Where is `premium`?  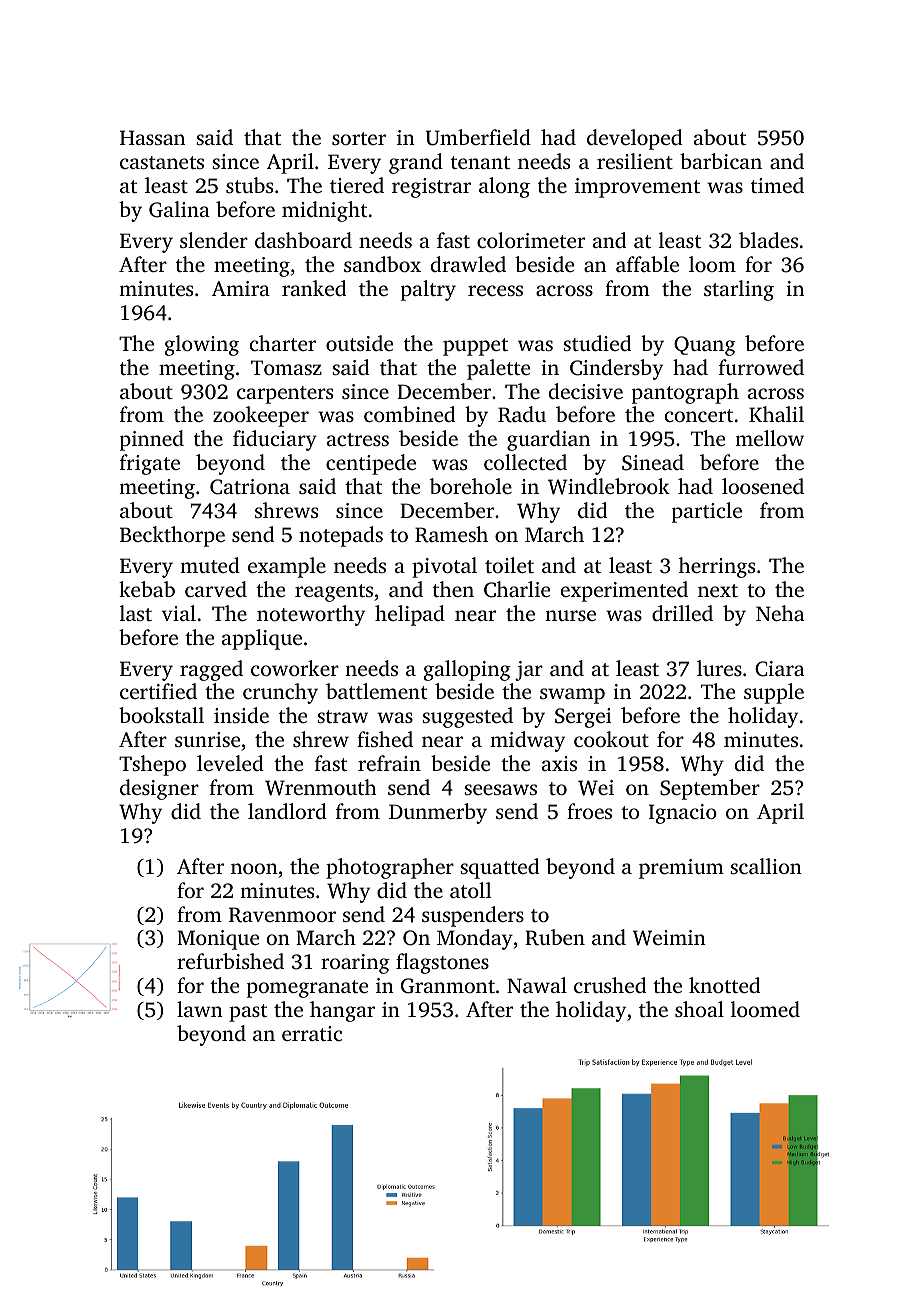 premium is located at coordinates (681, 869).
